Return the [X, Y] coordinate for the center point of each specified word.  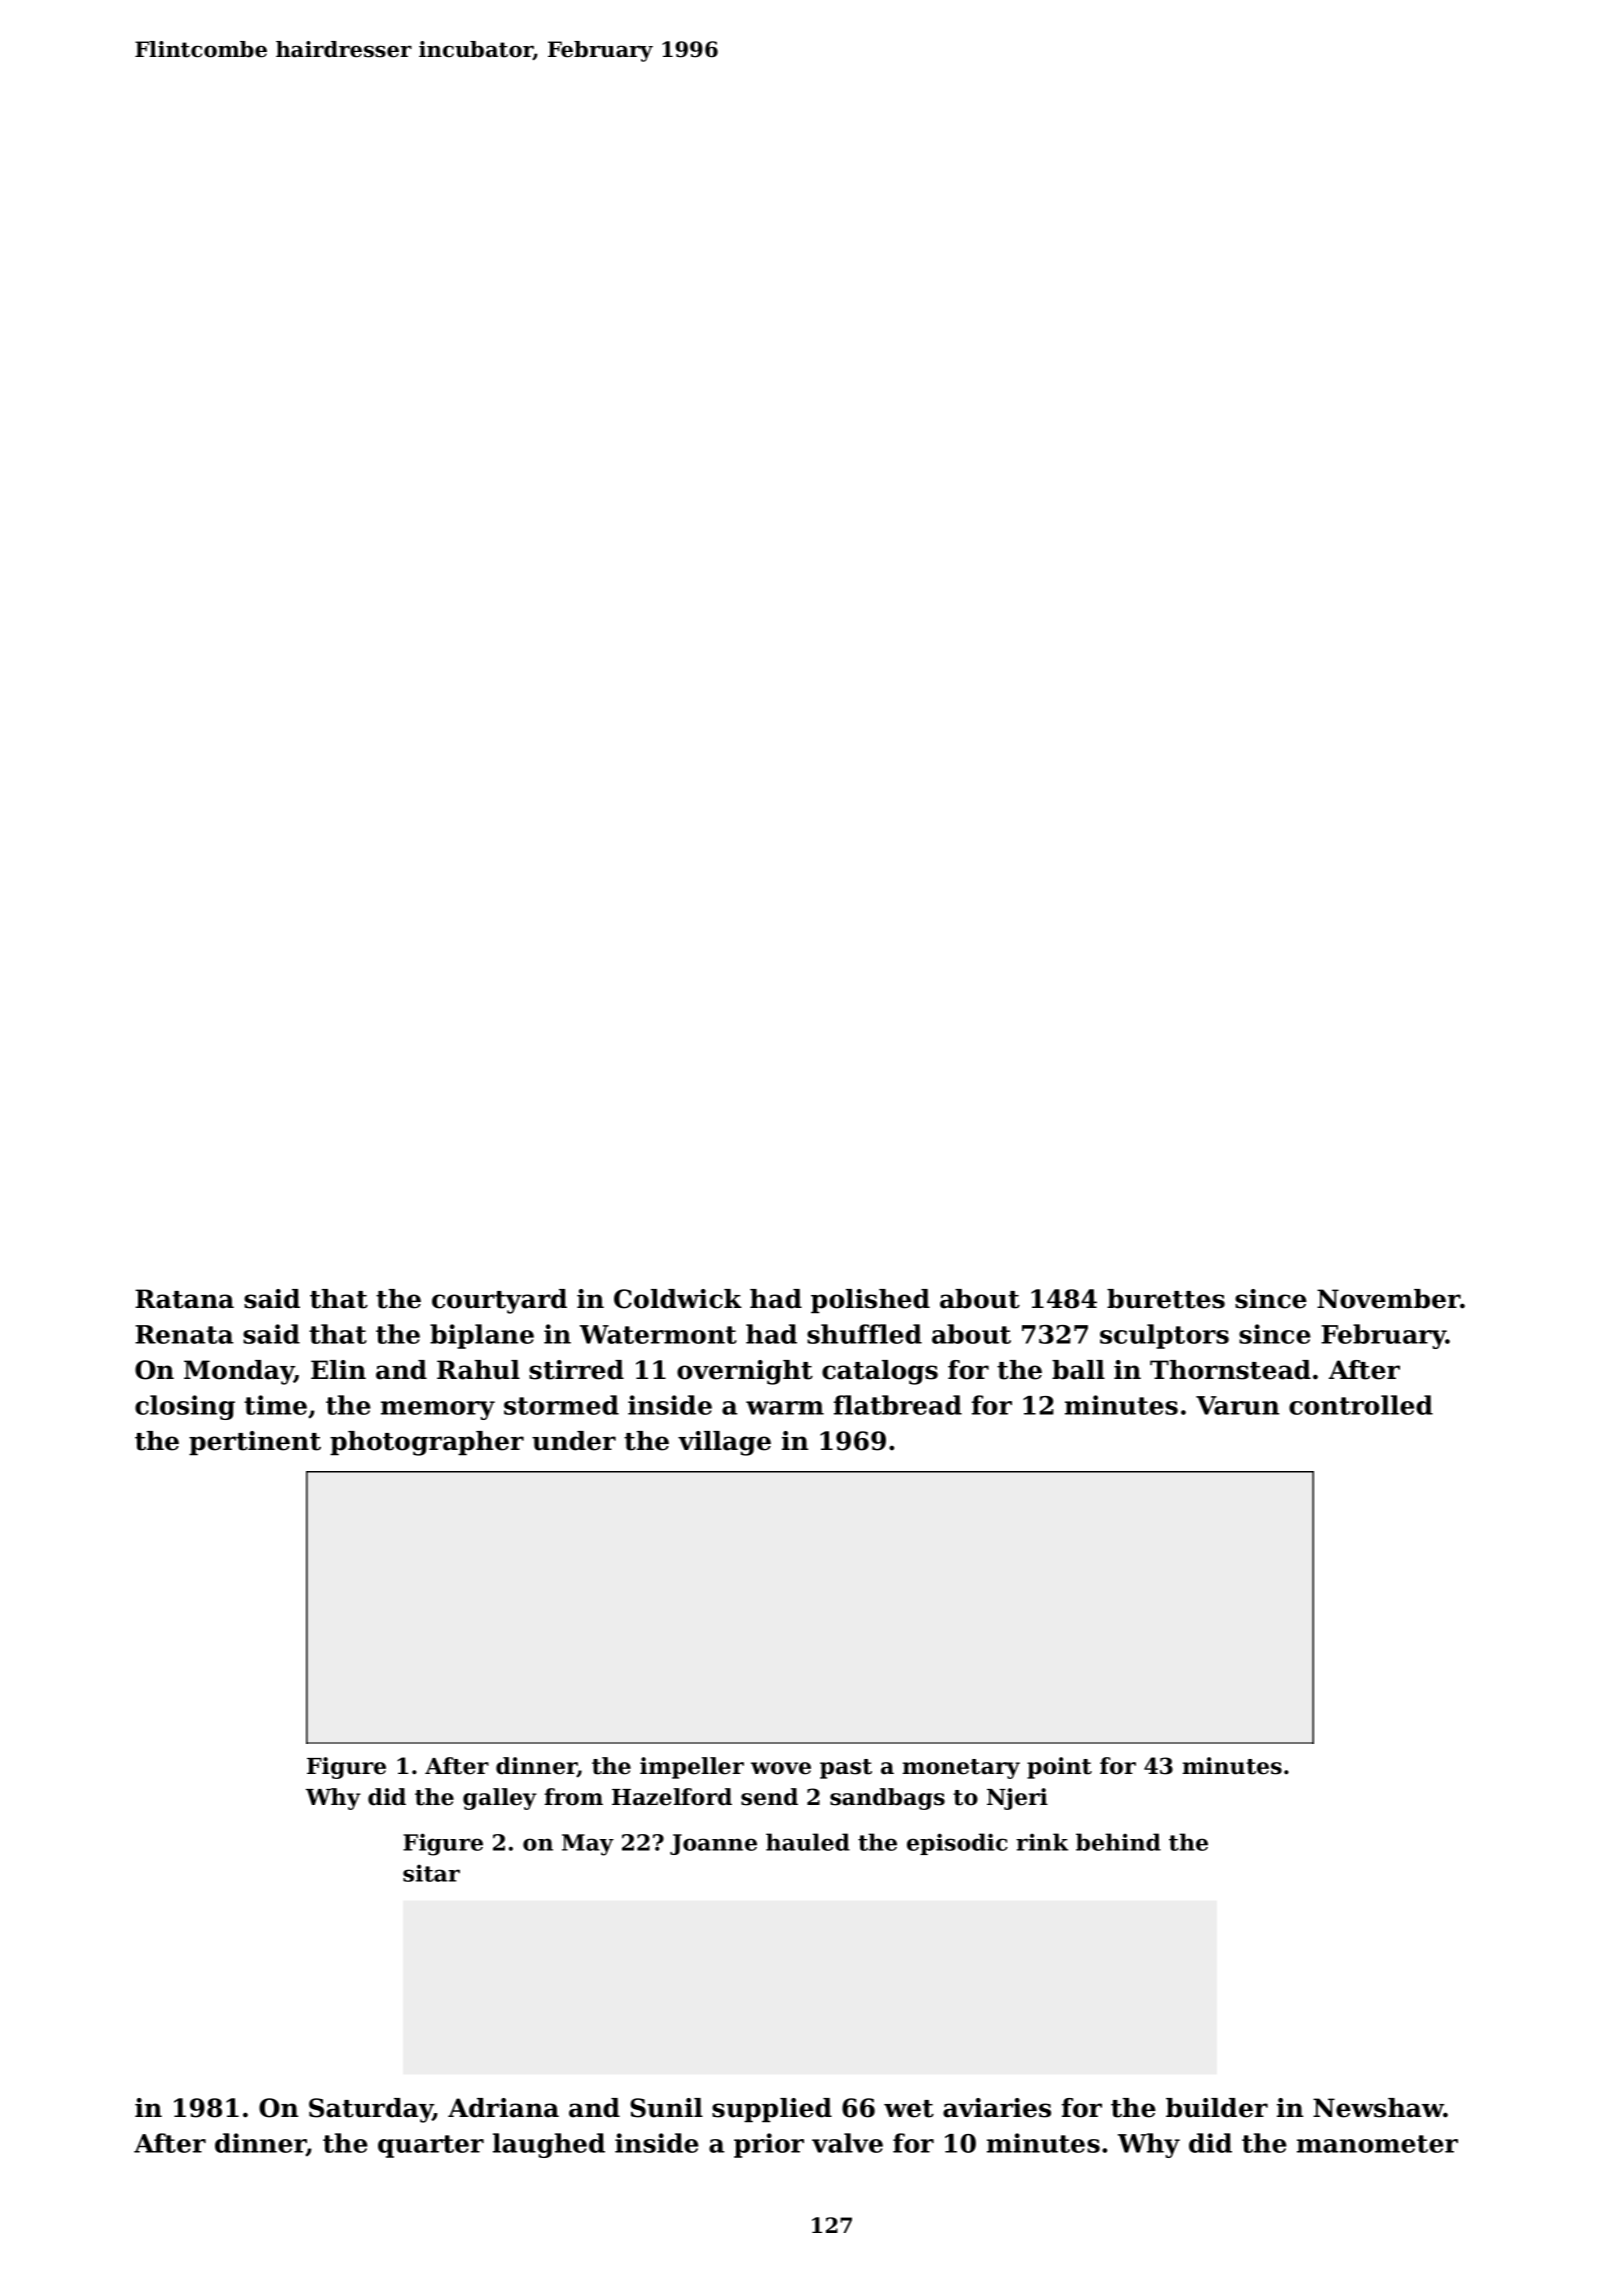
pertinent [255, 1443]
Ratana [184, 1299]
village [724, 1443]
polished [870, 1301]
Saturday [371, 2110]
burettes [1166, 1299]
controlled [1361, 1405]
